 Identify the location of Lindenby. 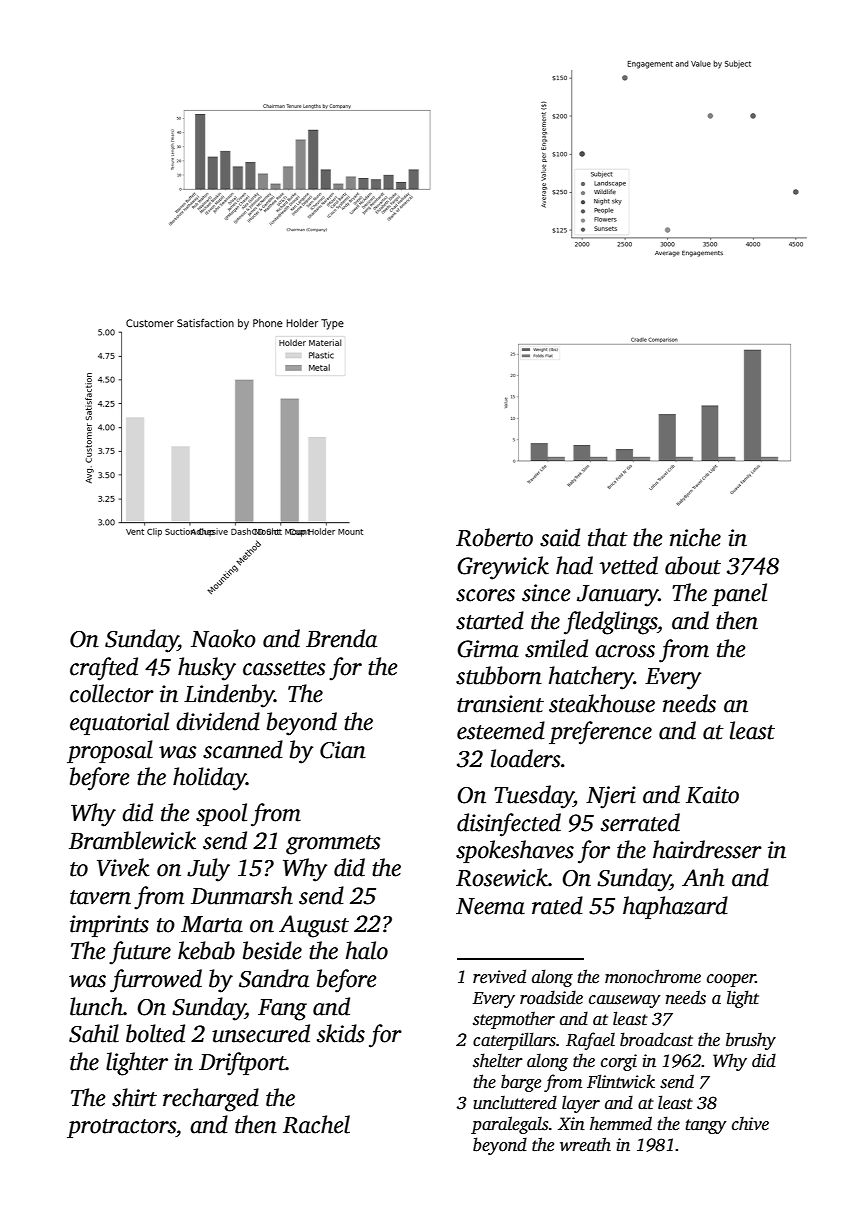
(229, 696).
